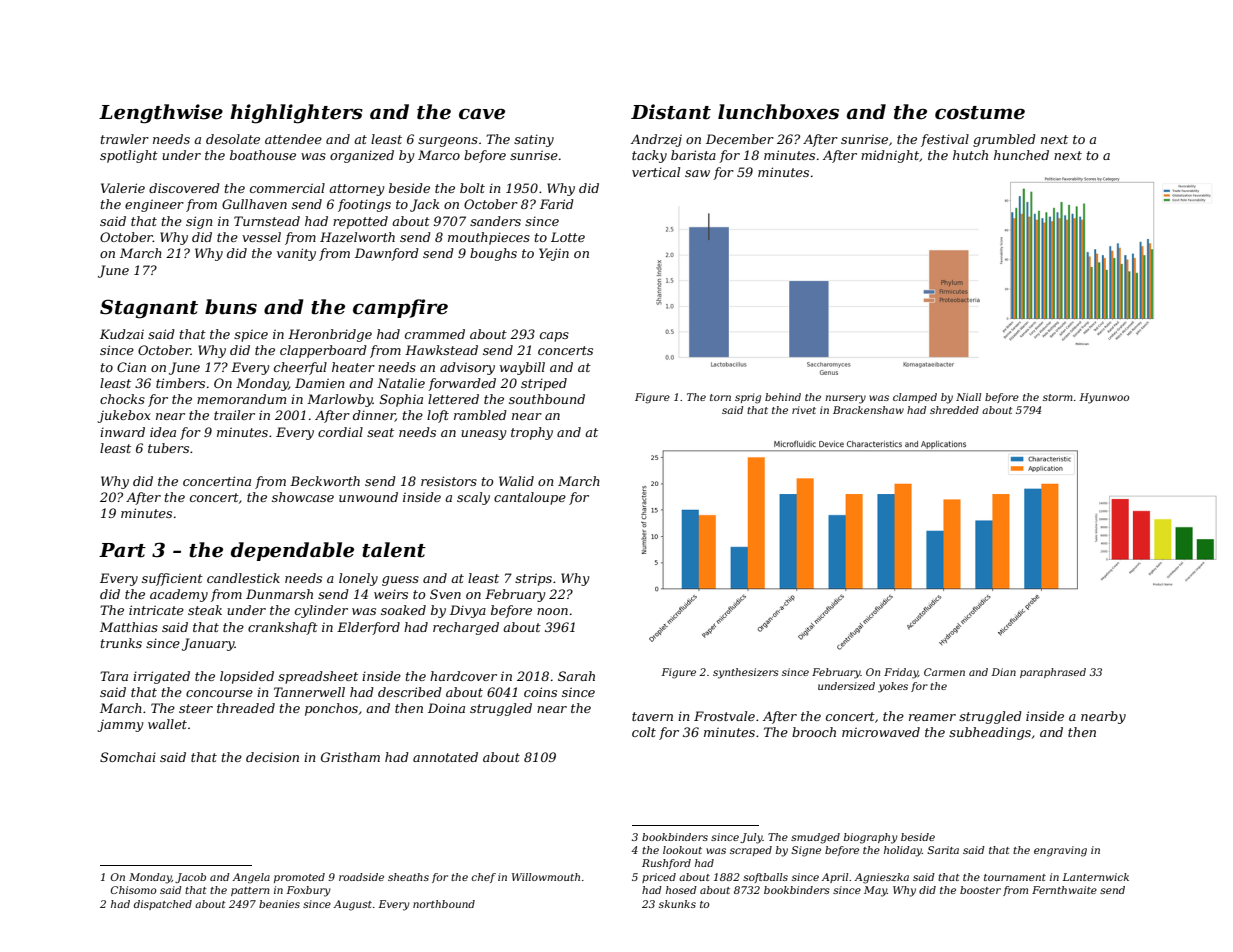 This screenshot has width=1233, height=952. I want to click on cave, so click(482, 114).
